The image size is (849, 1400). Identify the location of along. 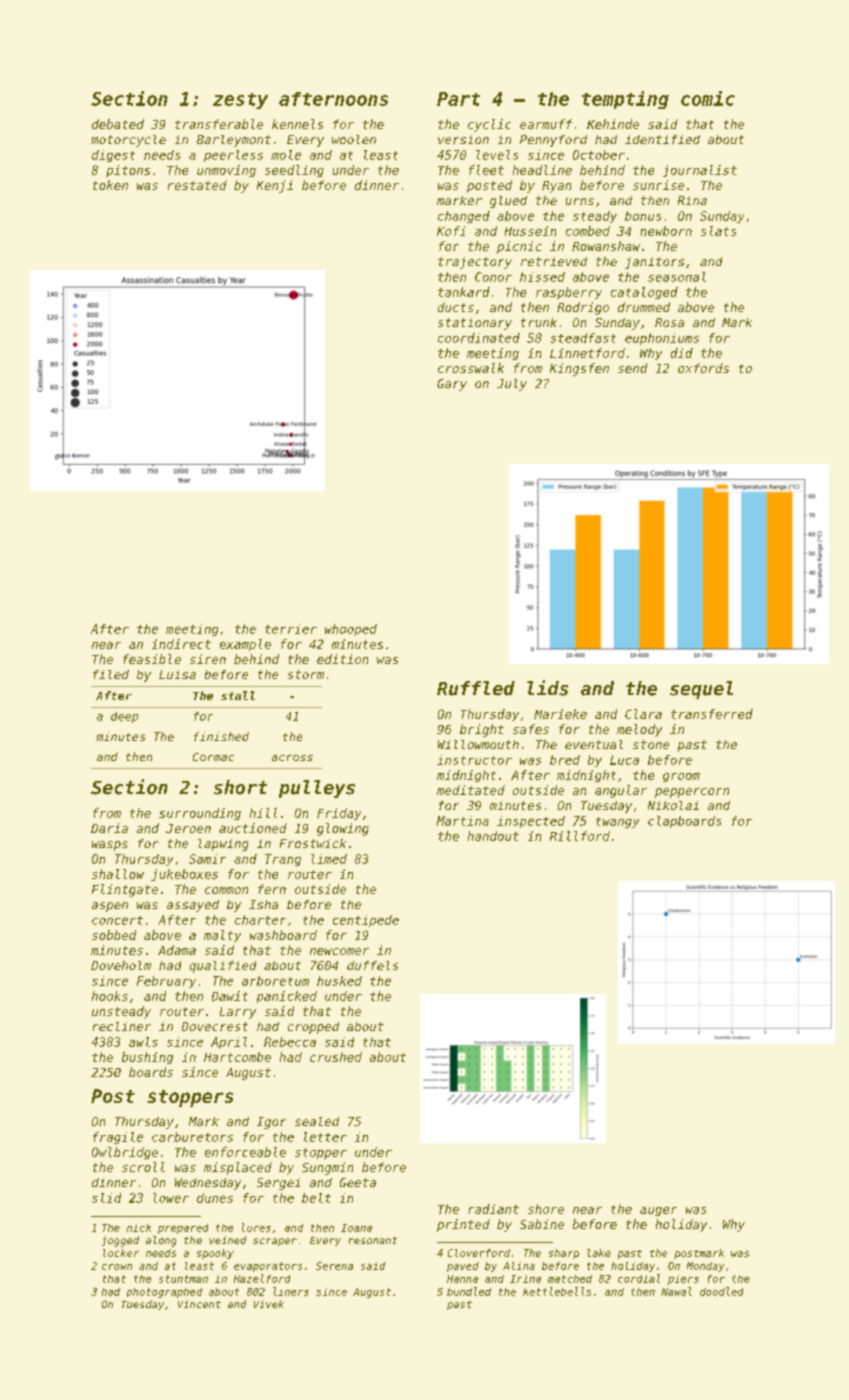
(161, 1241).
